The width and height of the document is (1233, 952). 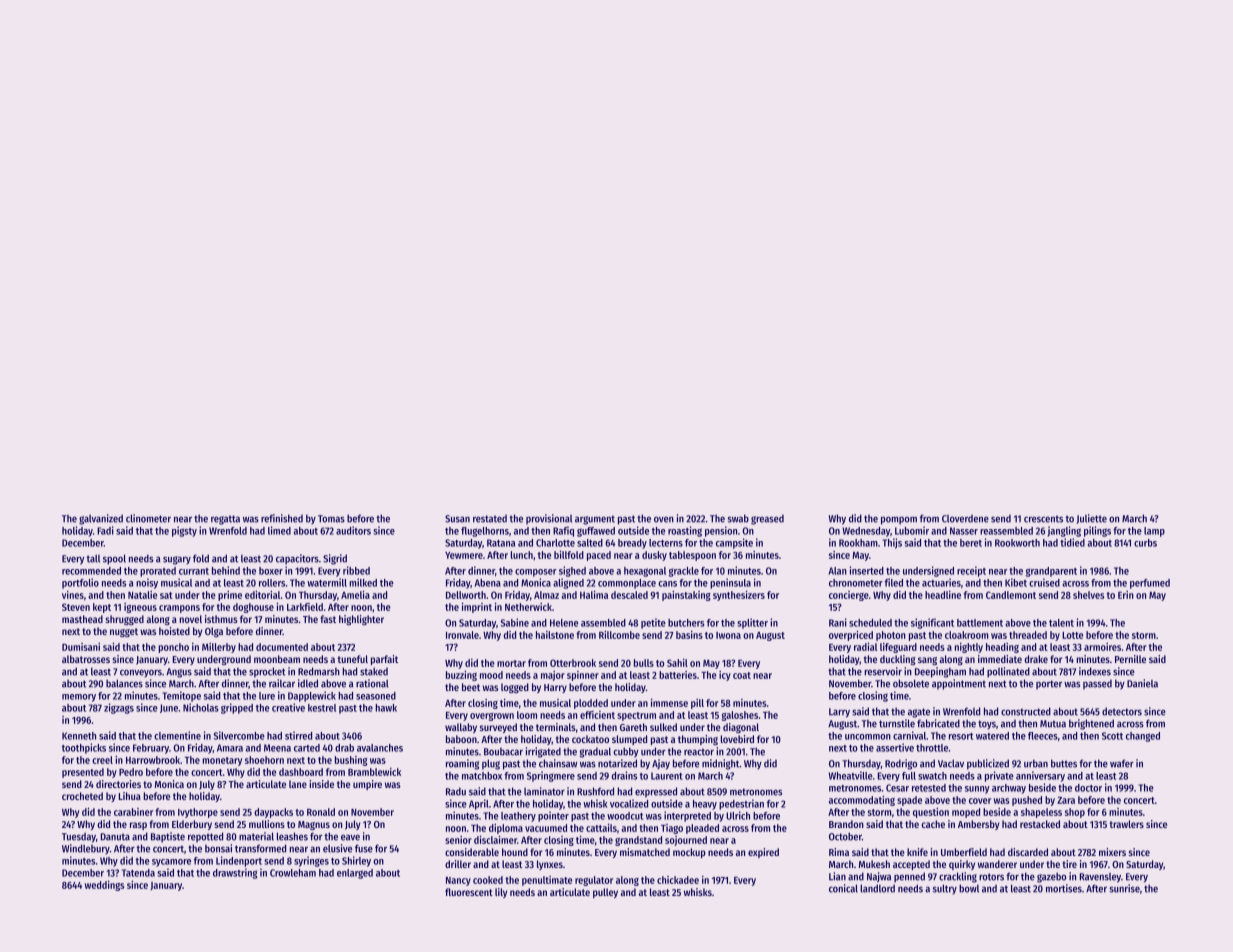 What do you see at coordinates (173, 648) in the document?
I see `poncho` at bounding box center [173, 648].
